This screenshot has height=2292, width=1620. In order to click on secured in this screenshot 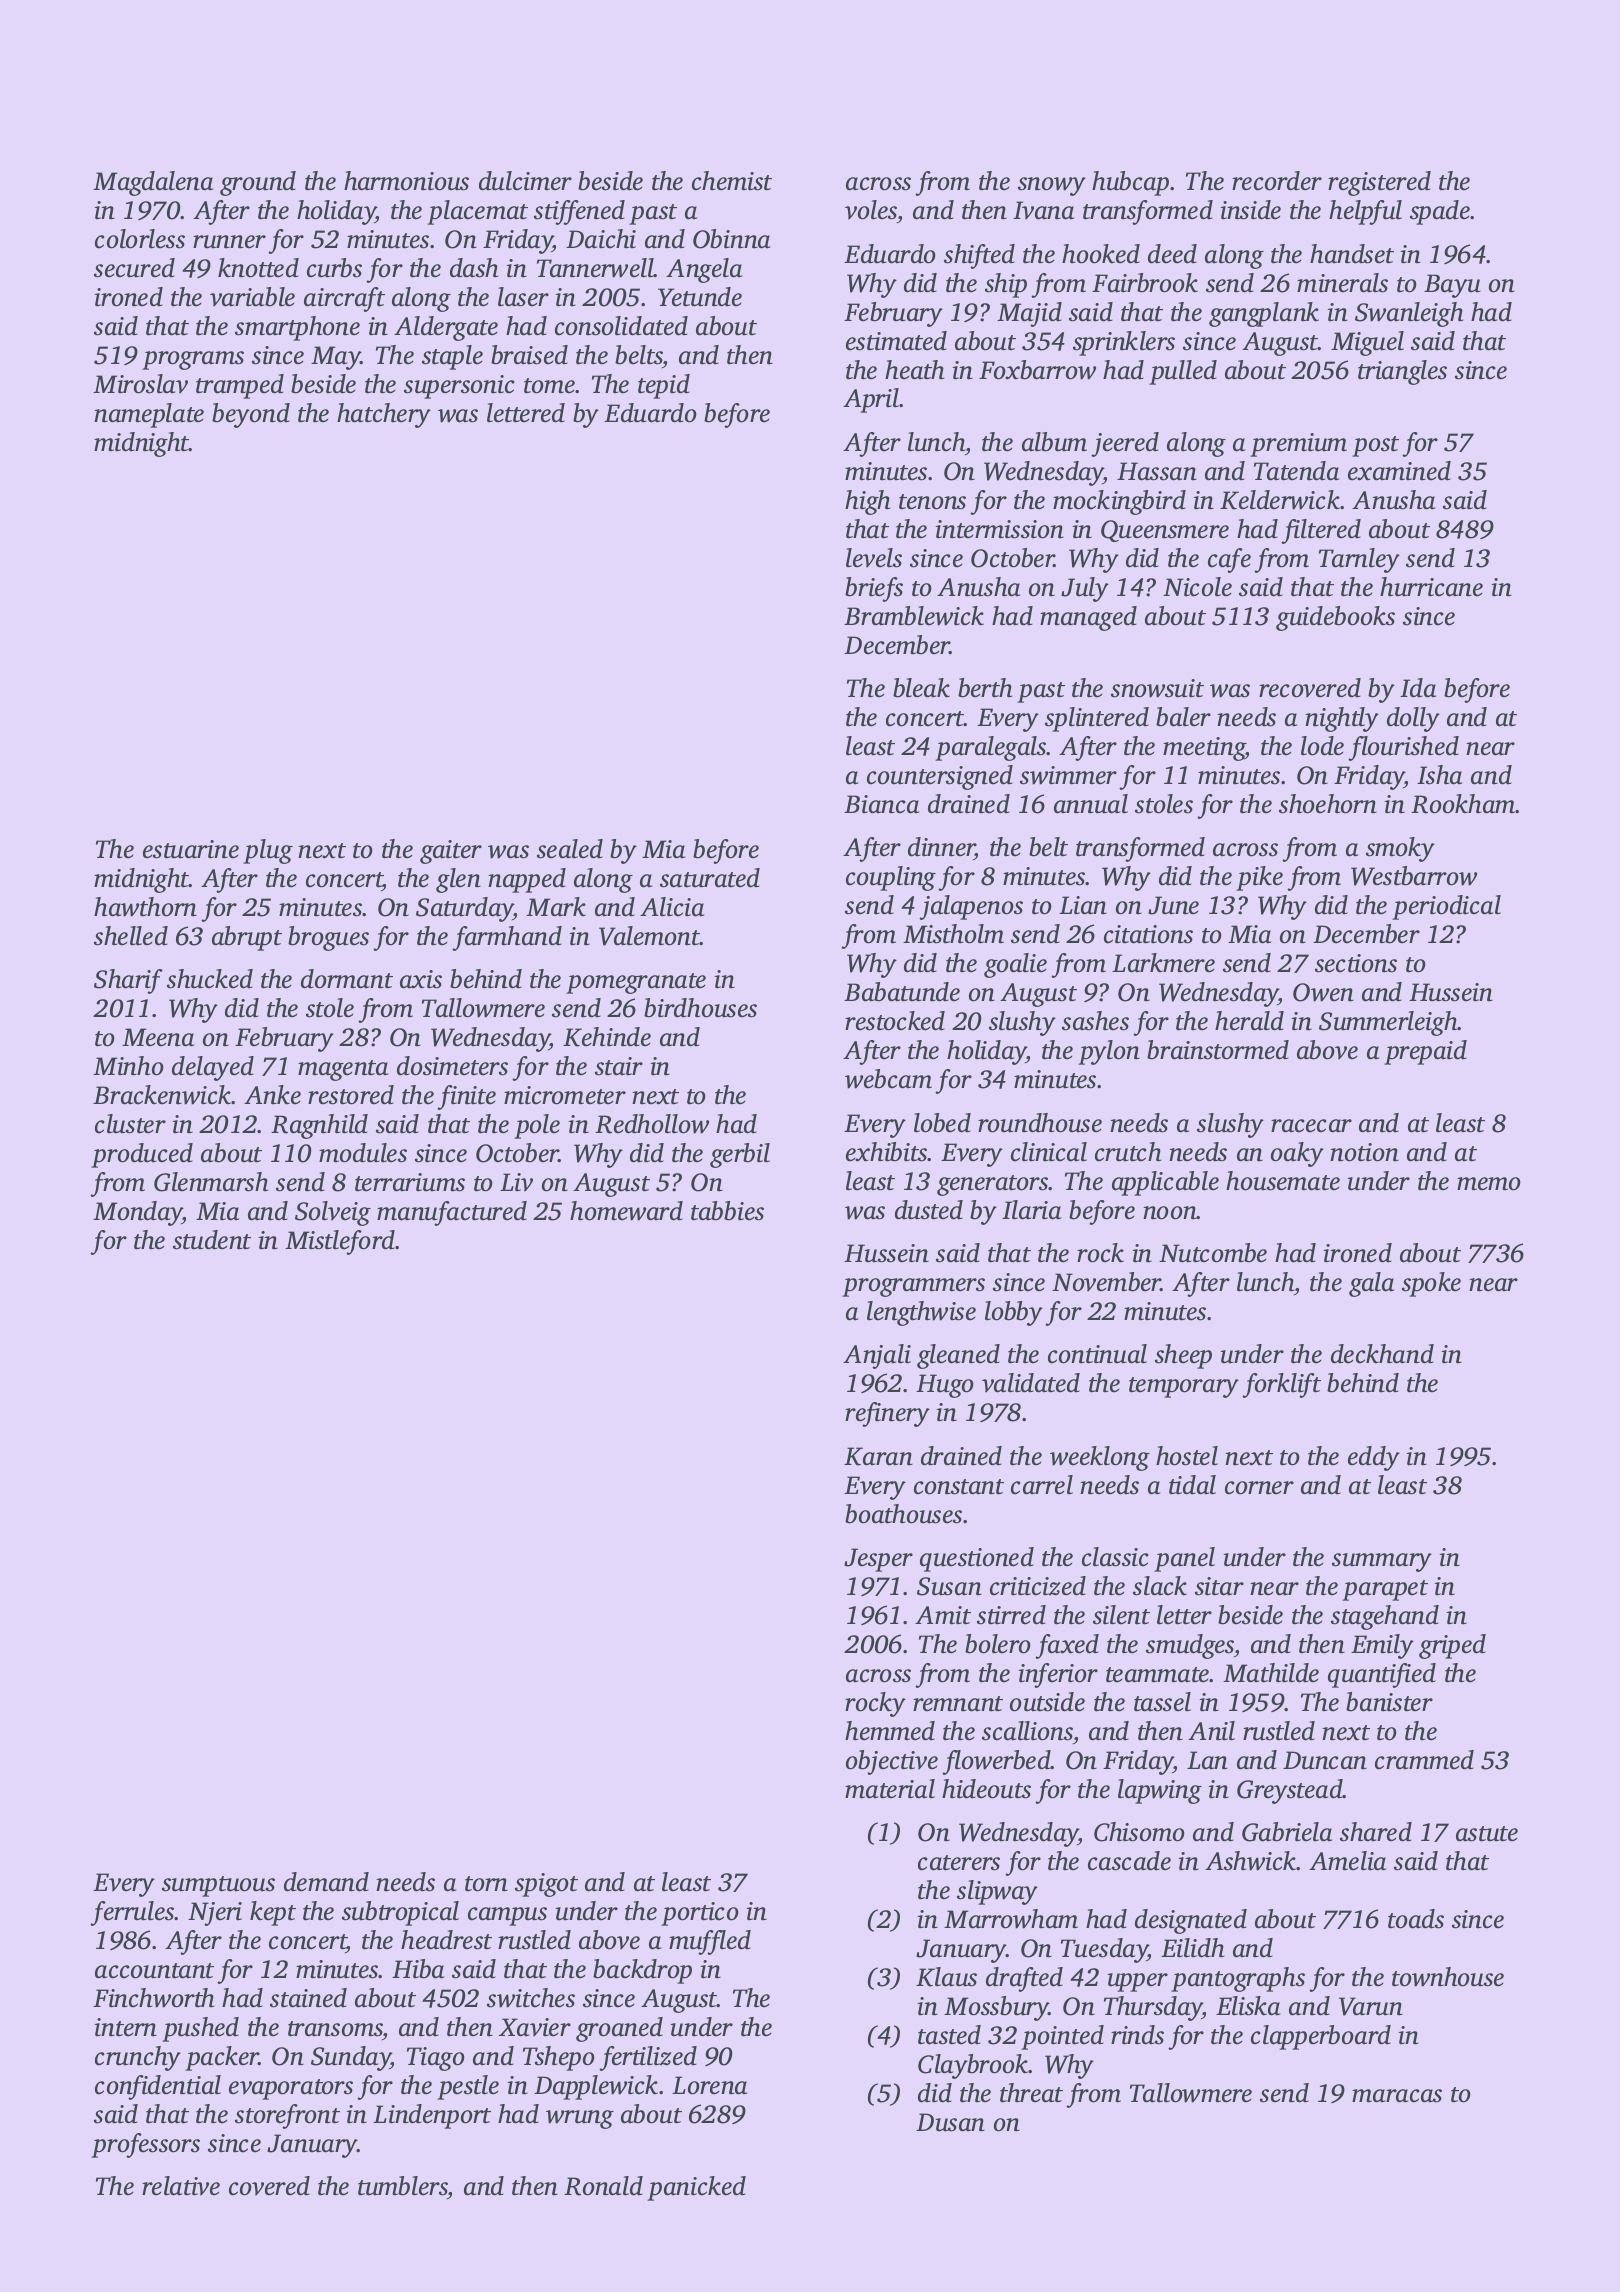, I will do `click(134, 268)`.
